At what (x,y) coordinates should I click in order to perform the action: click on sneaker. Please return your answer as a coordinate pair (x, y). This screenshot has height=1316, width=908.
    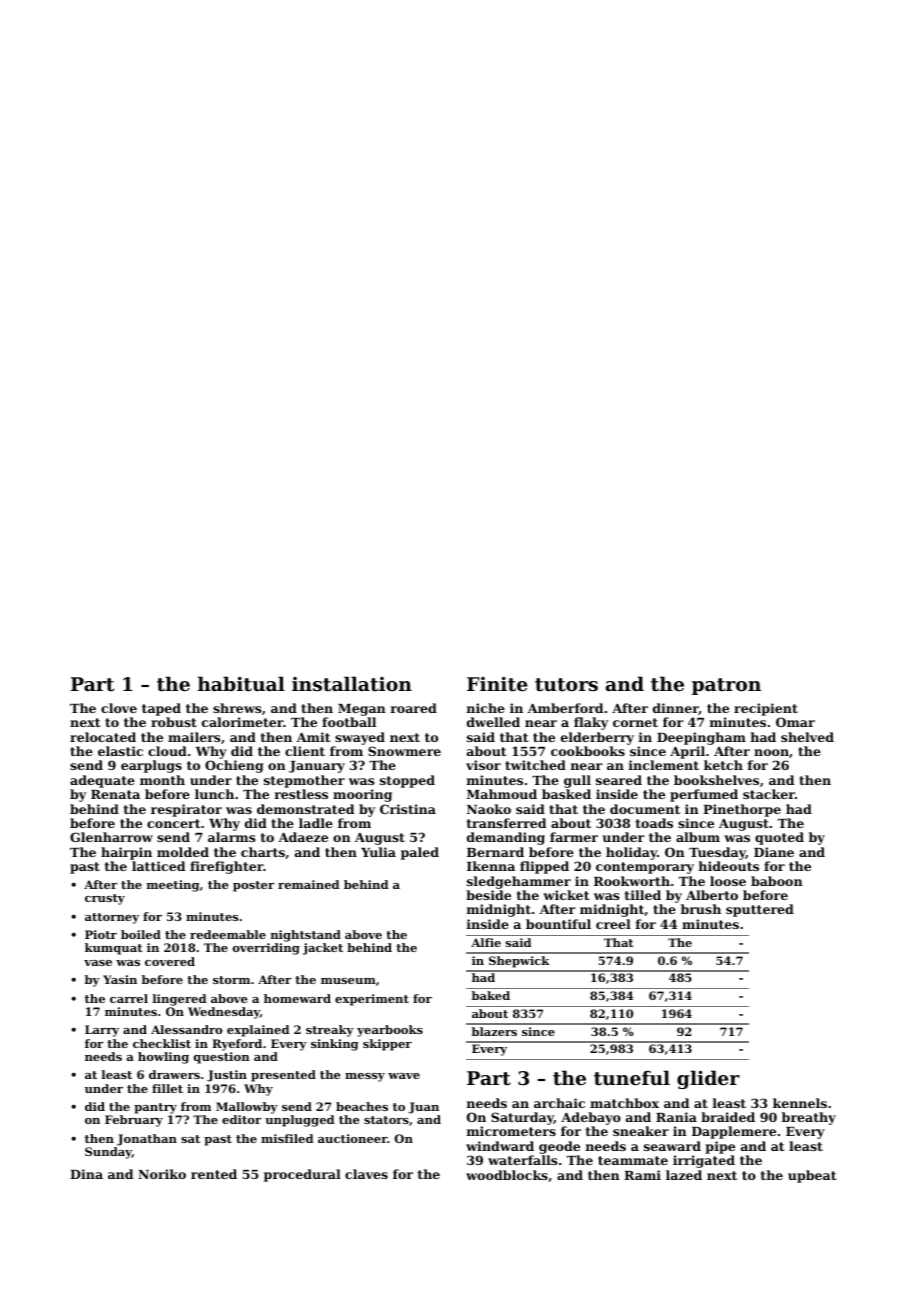
    Looking at the image, I should click on (641, 1131).
